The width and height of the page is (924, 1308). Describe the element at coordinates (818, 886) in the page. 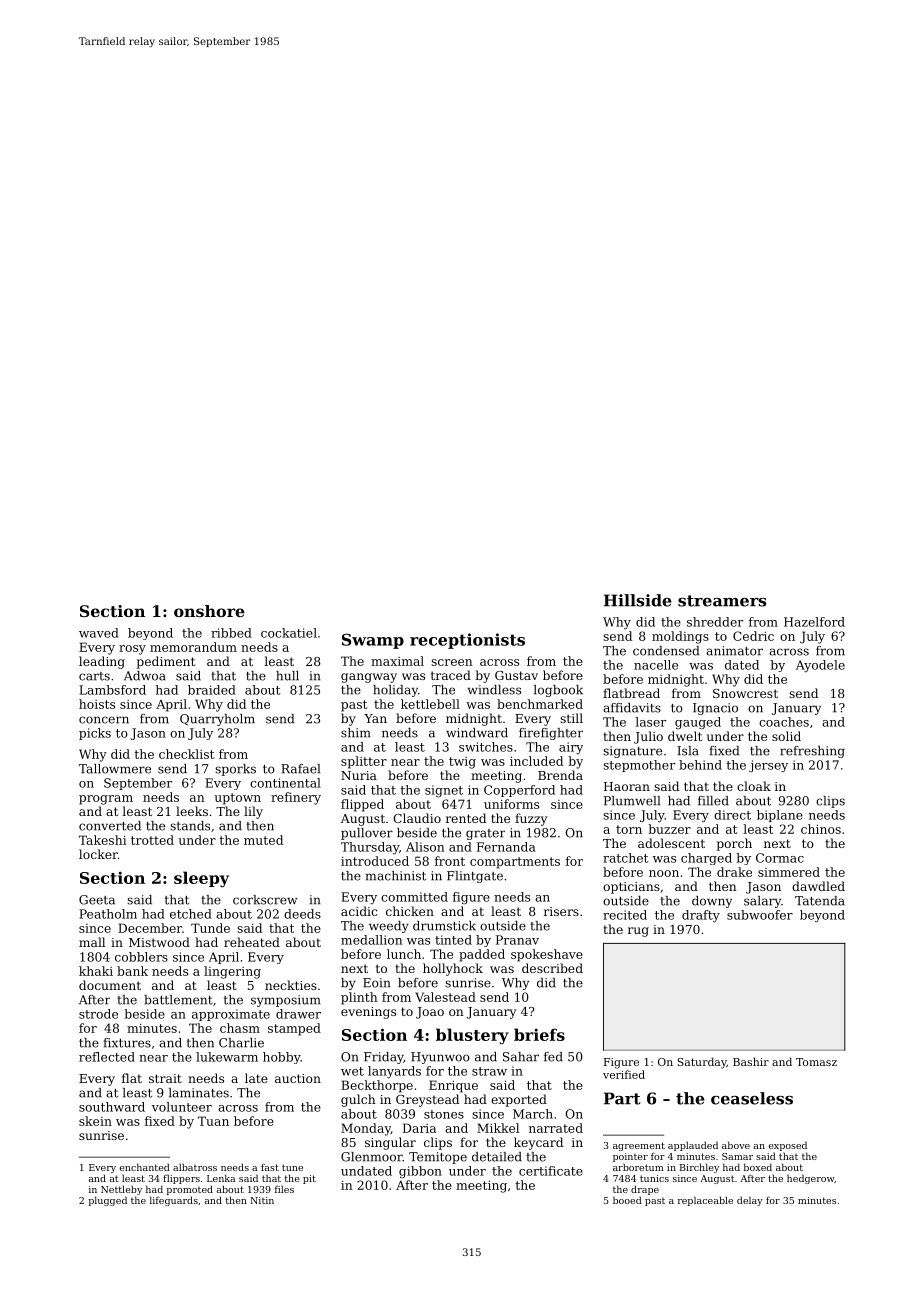

I see `dawdled` at that location.
